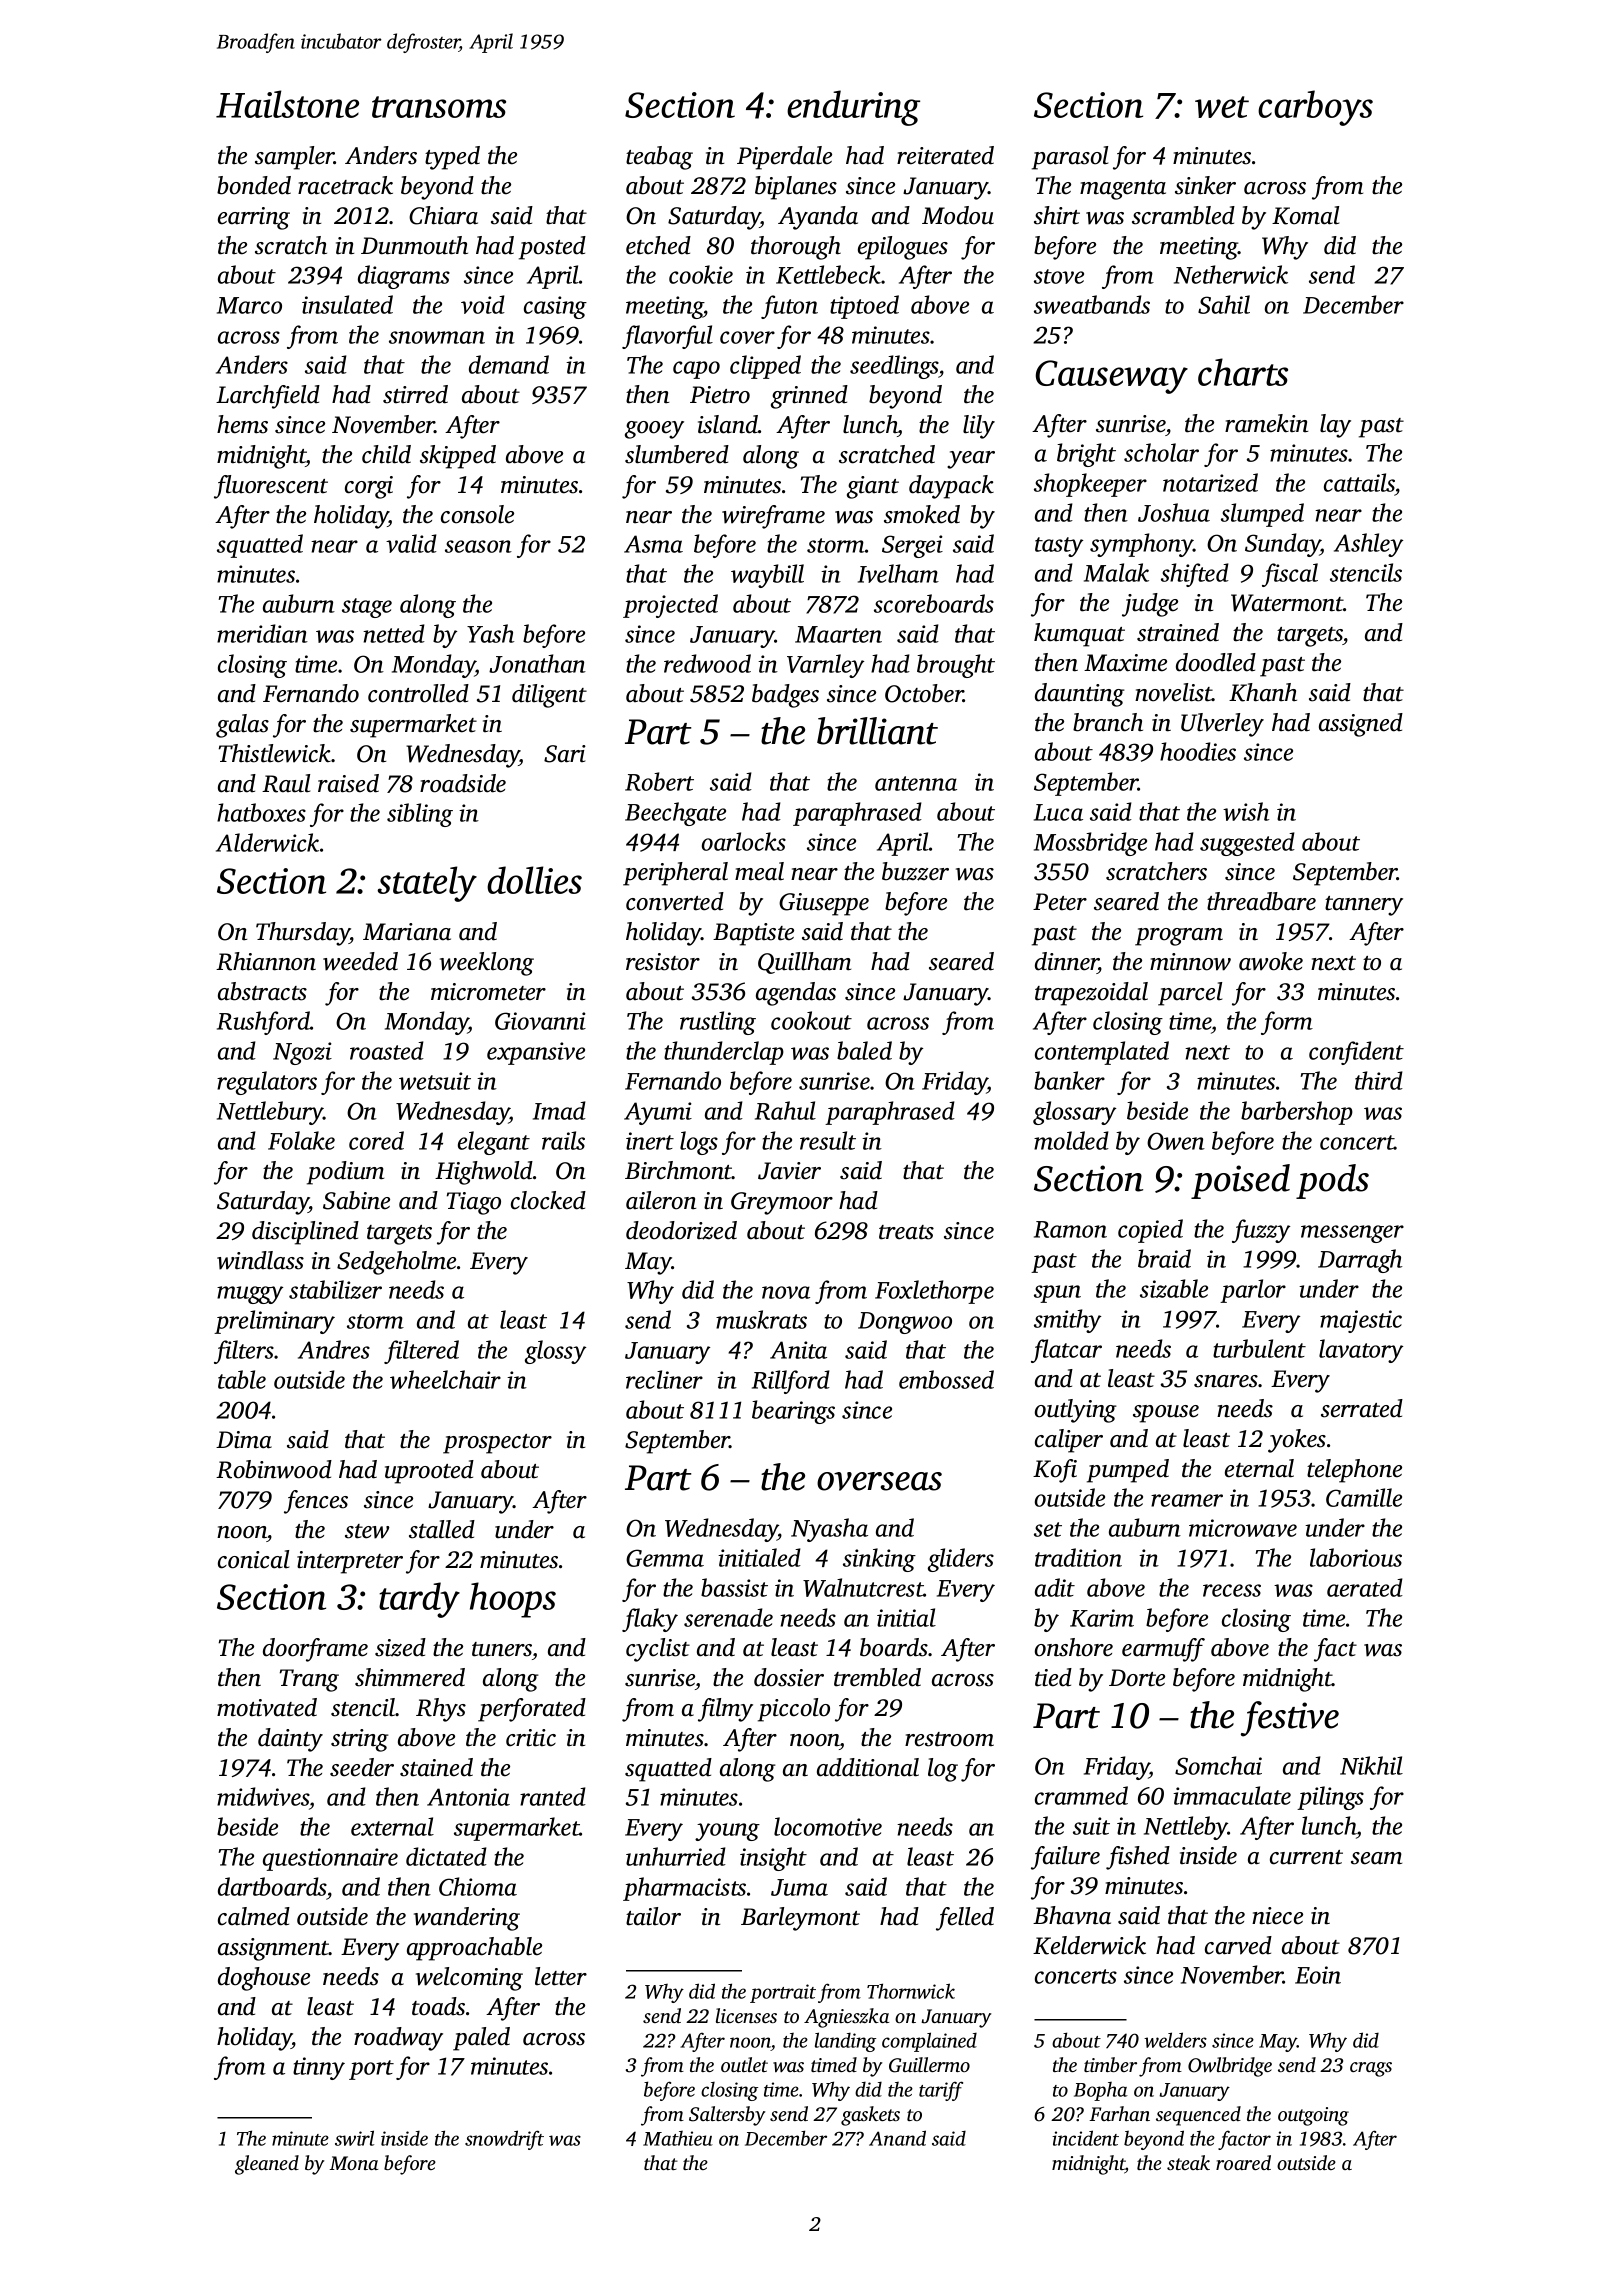 Image resolution: width=1620 pixels, height=2292 pixels. Describe the element at coordinates (1065, 1858) in the page. I see `failure` at that location.
